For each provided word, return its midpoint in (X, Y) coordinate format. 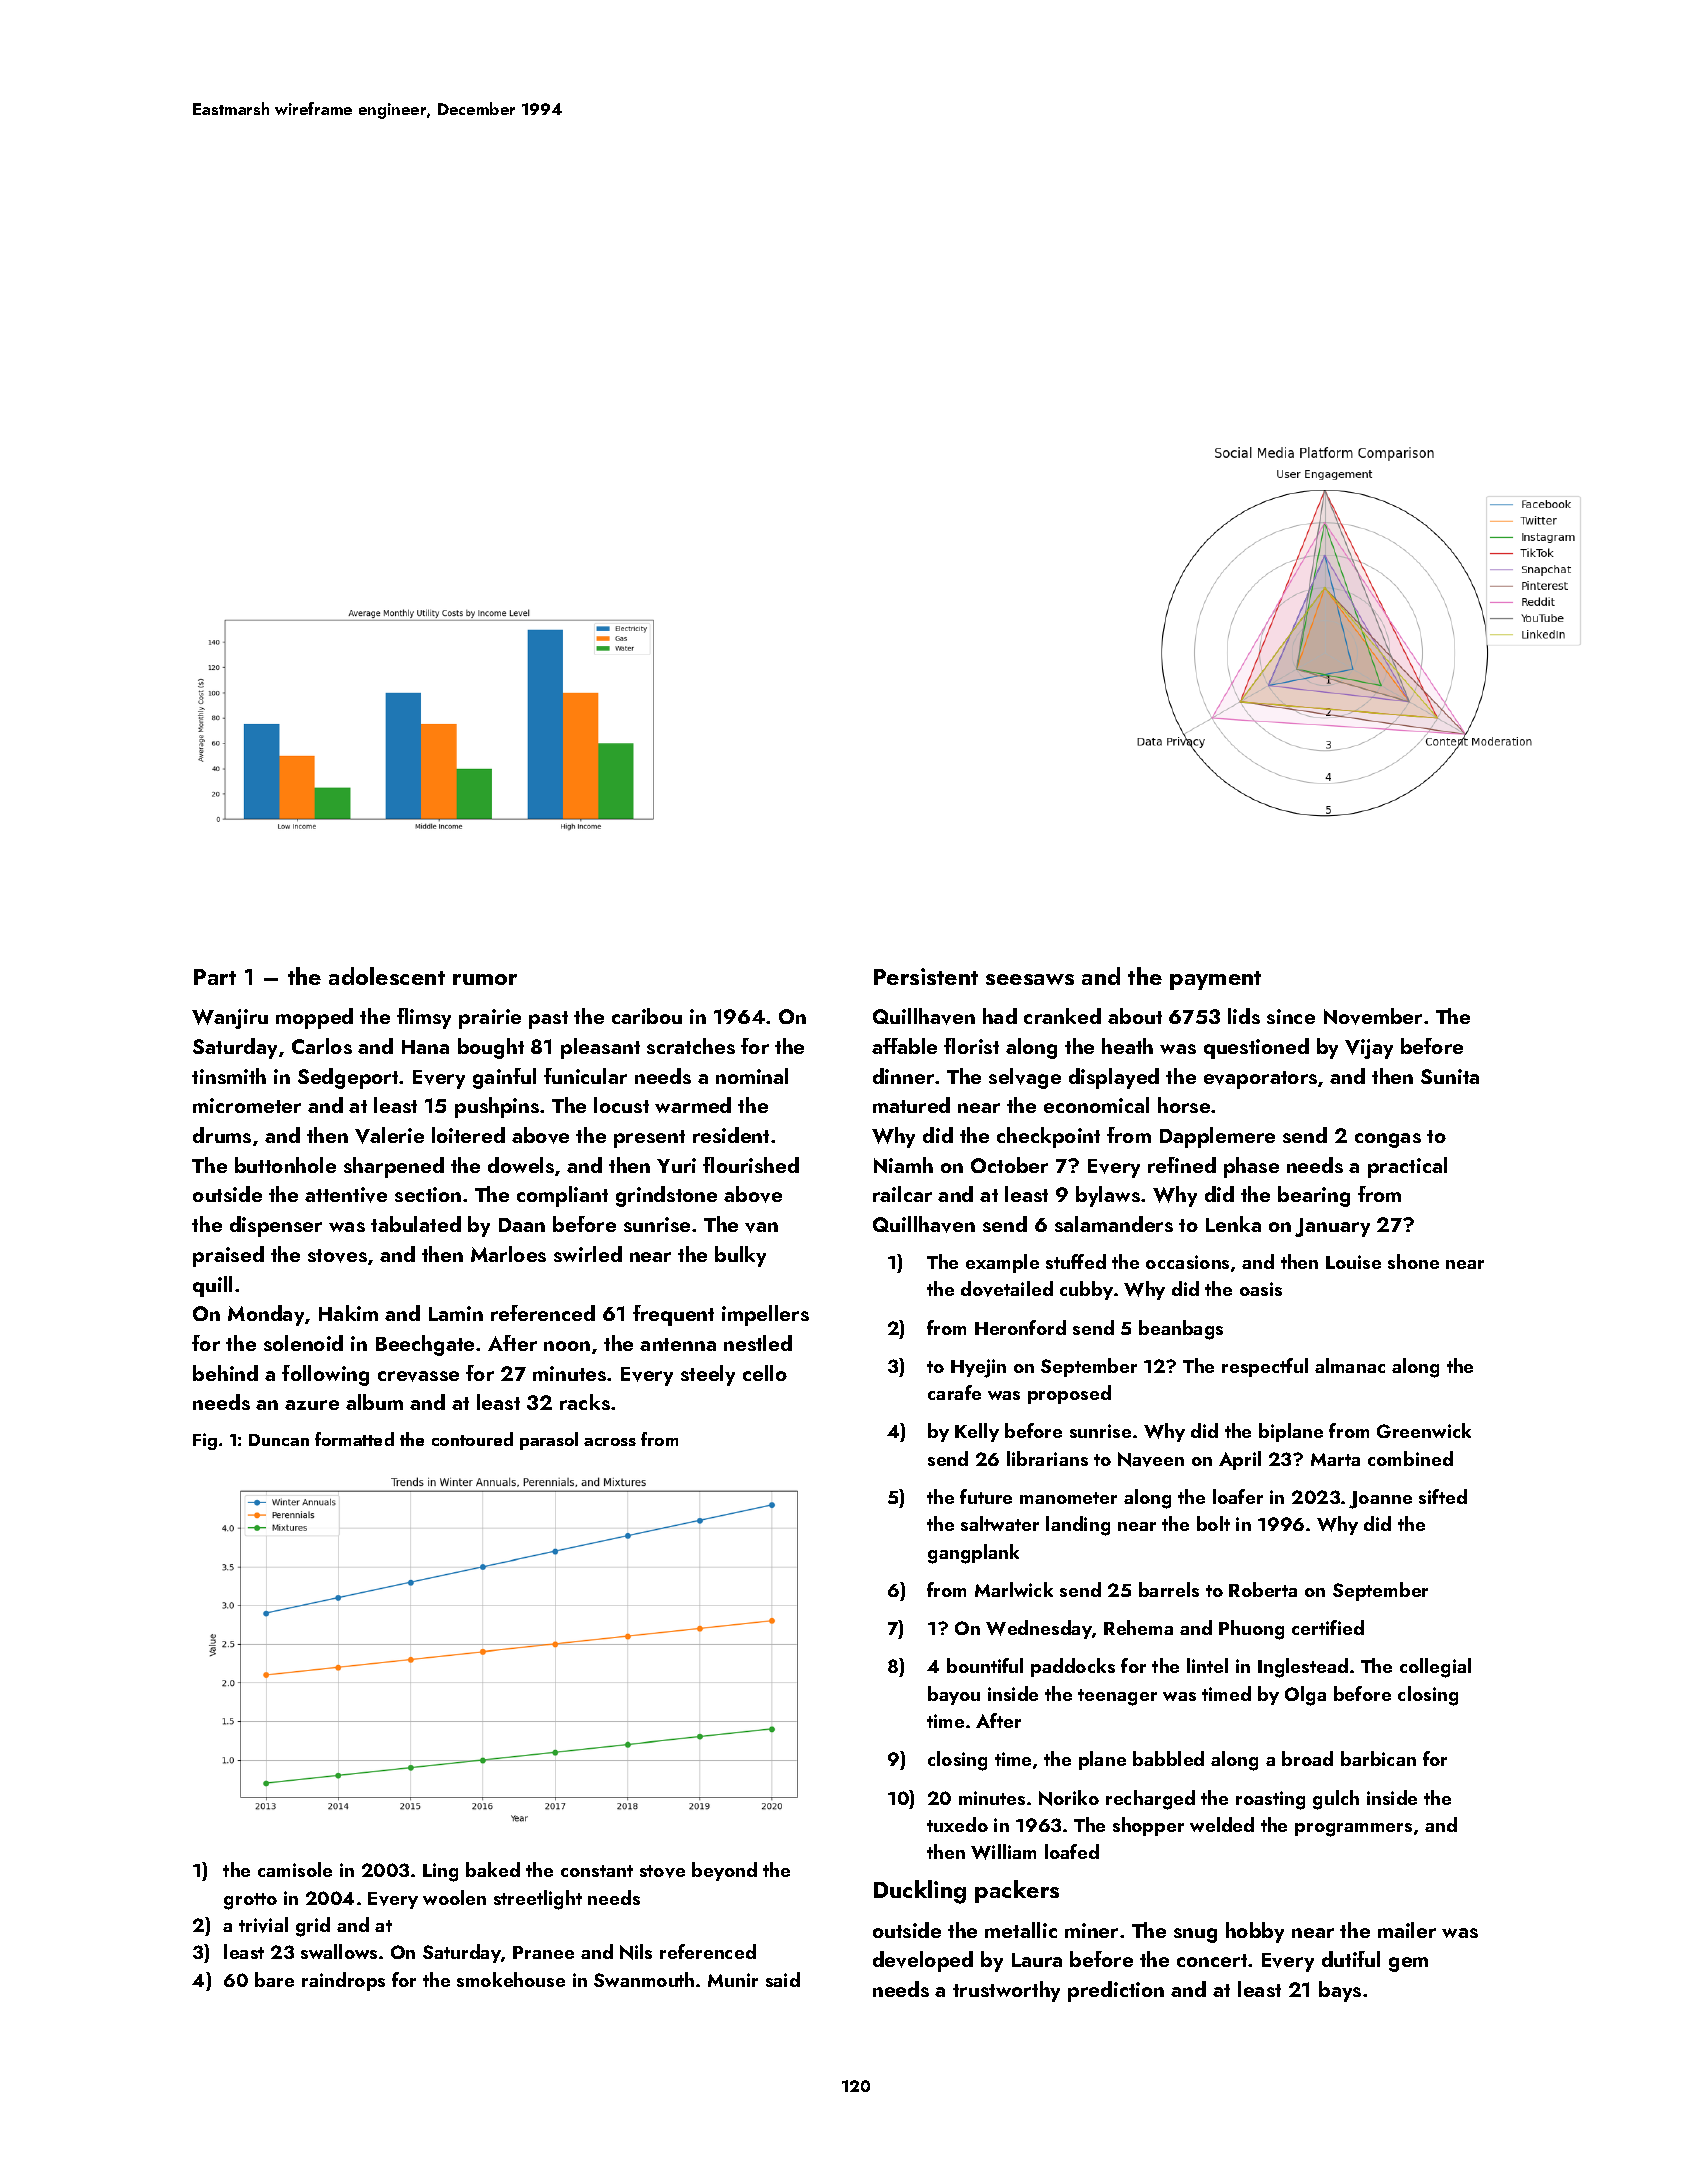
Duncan (279, 1440)
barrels (1169, 1589)
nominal (752, 1076)
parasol (549, 1441)
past (548, 1020)
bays (1340, 1991)
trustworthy (1006, 1991)
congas (1388, 1140)
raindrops (343, 1981)
